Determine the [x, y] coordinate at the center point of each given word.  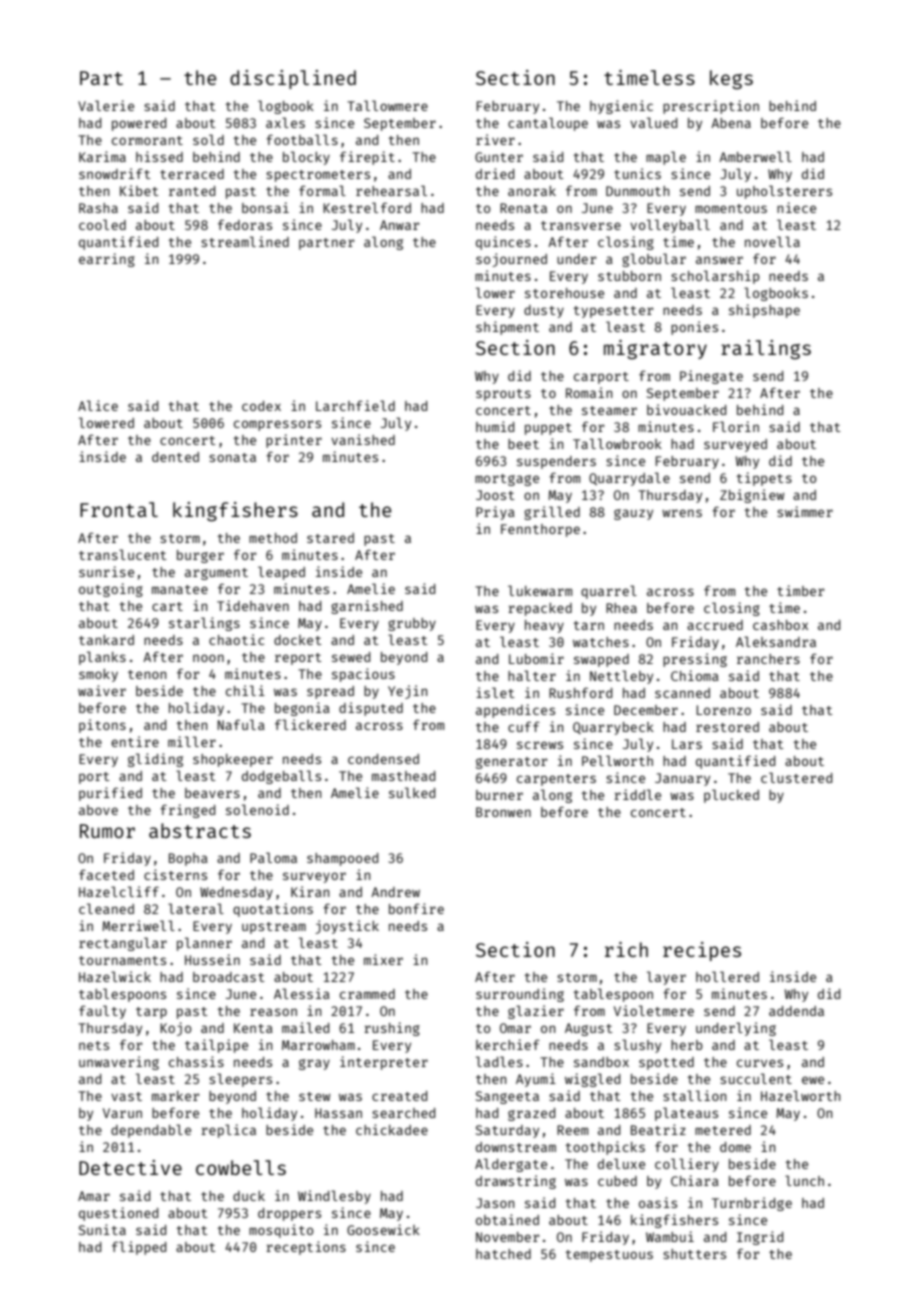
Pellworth [617, 760]
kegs [731, 80]
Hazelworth [800, 1095]
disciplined [293, 79]
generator [512, 763]
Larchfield [355, 405]
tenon [147, 674]
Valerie [106, 105]
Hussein [212, 959]
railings [766, 350]
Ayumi [536, 1080]
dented [175, 457]
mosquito [281, 1231]
